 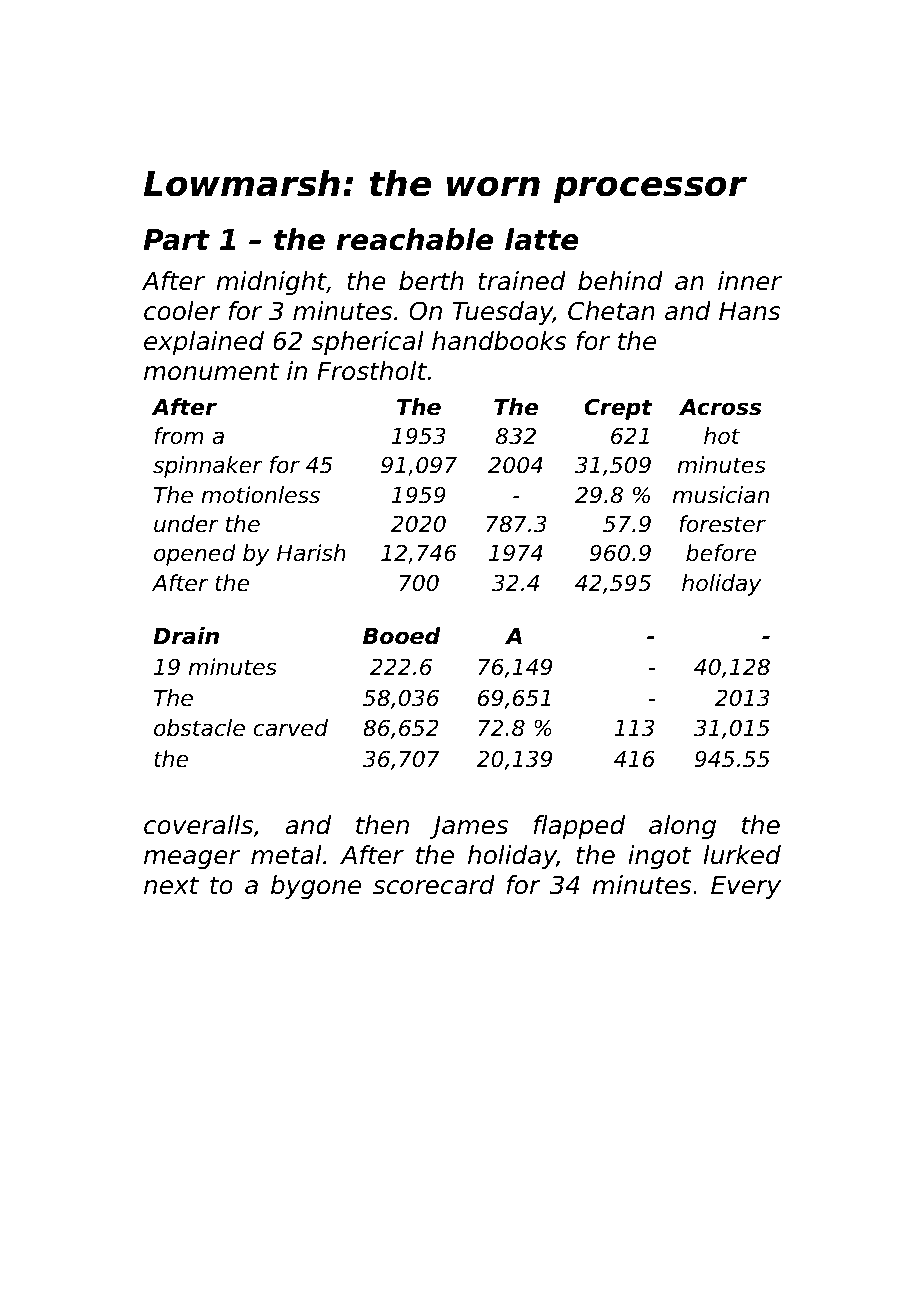 What do you see at coordinates (402, 636) in the document?
I see `Booed` at bounding box center [402, 636].
